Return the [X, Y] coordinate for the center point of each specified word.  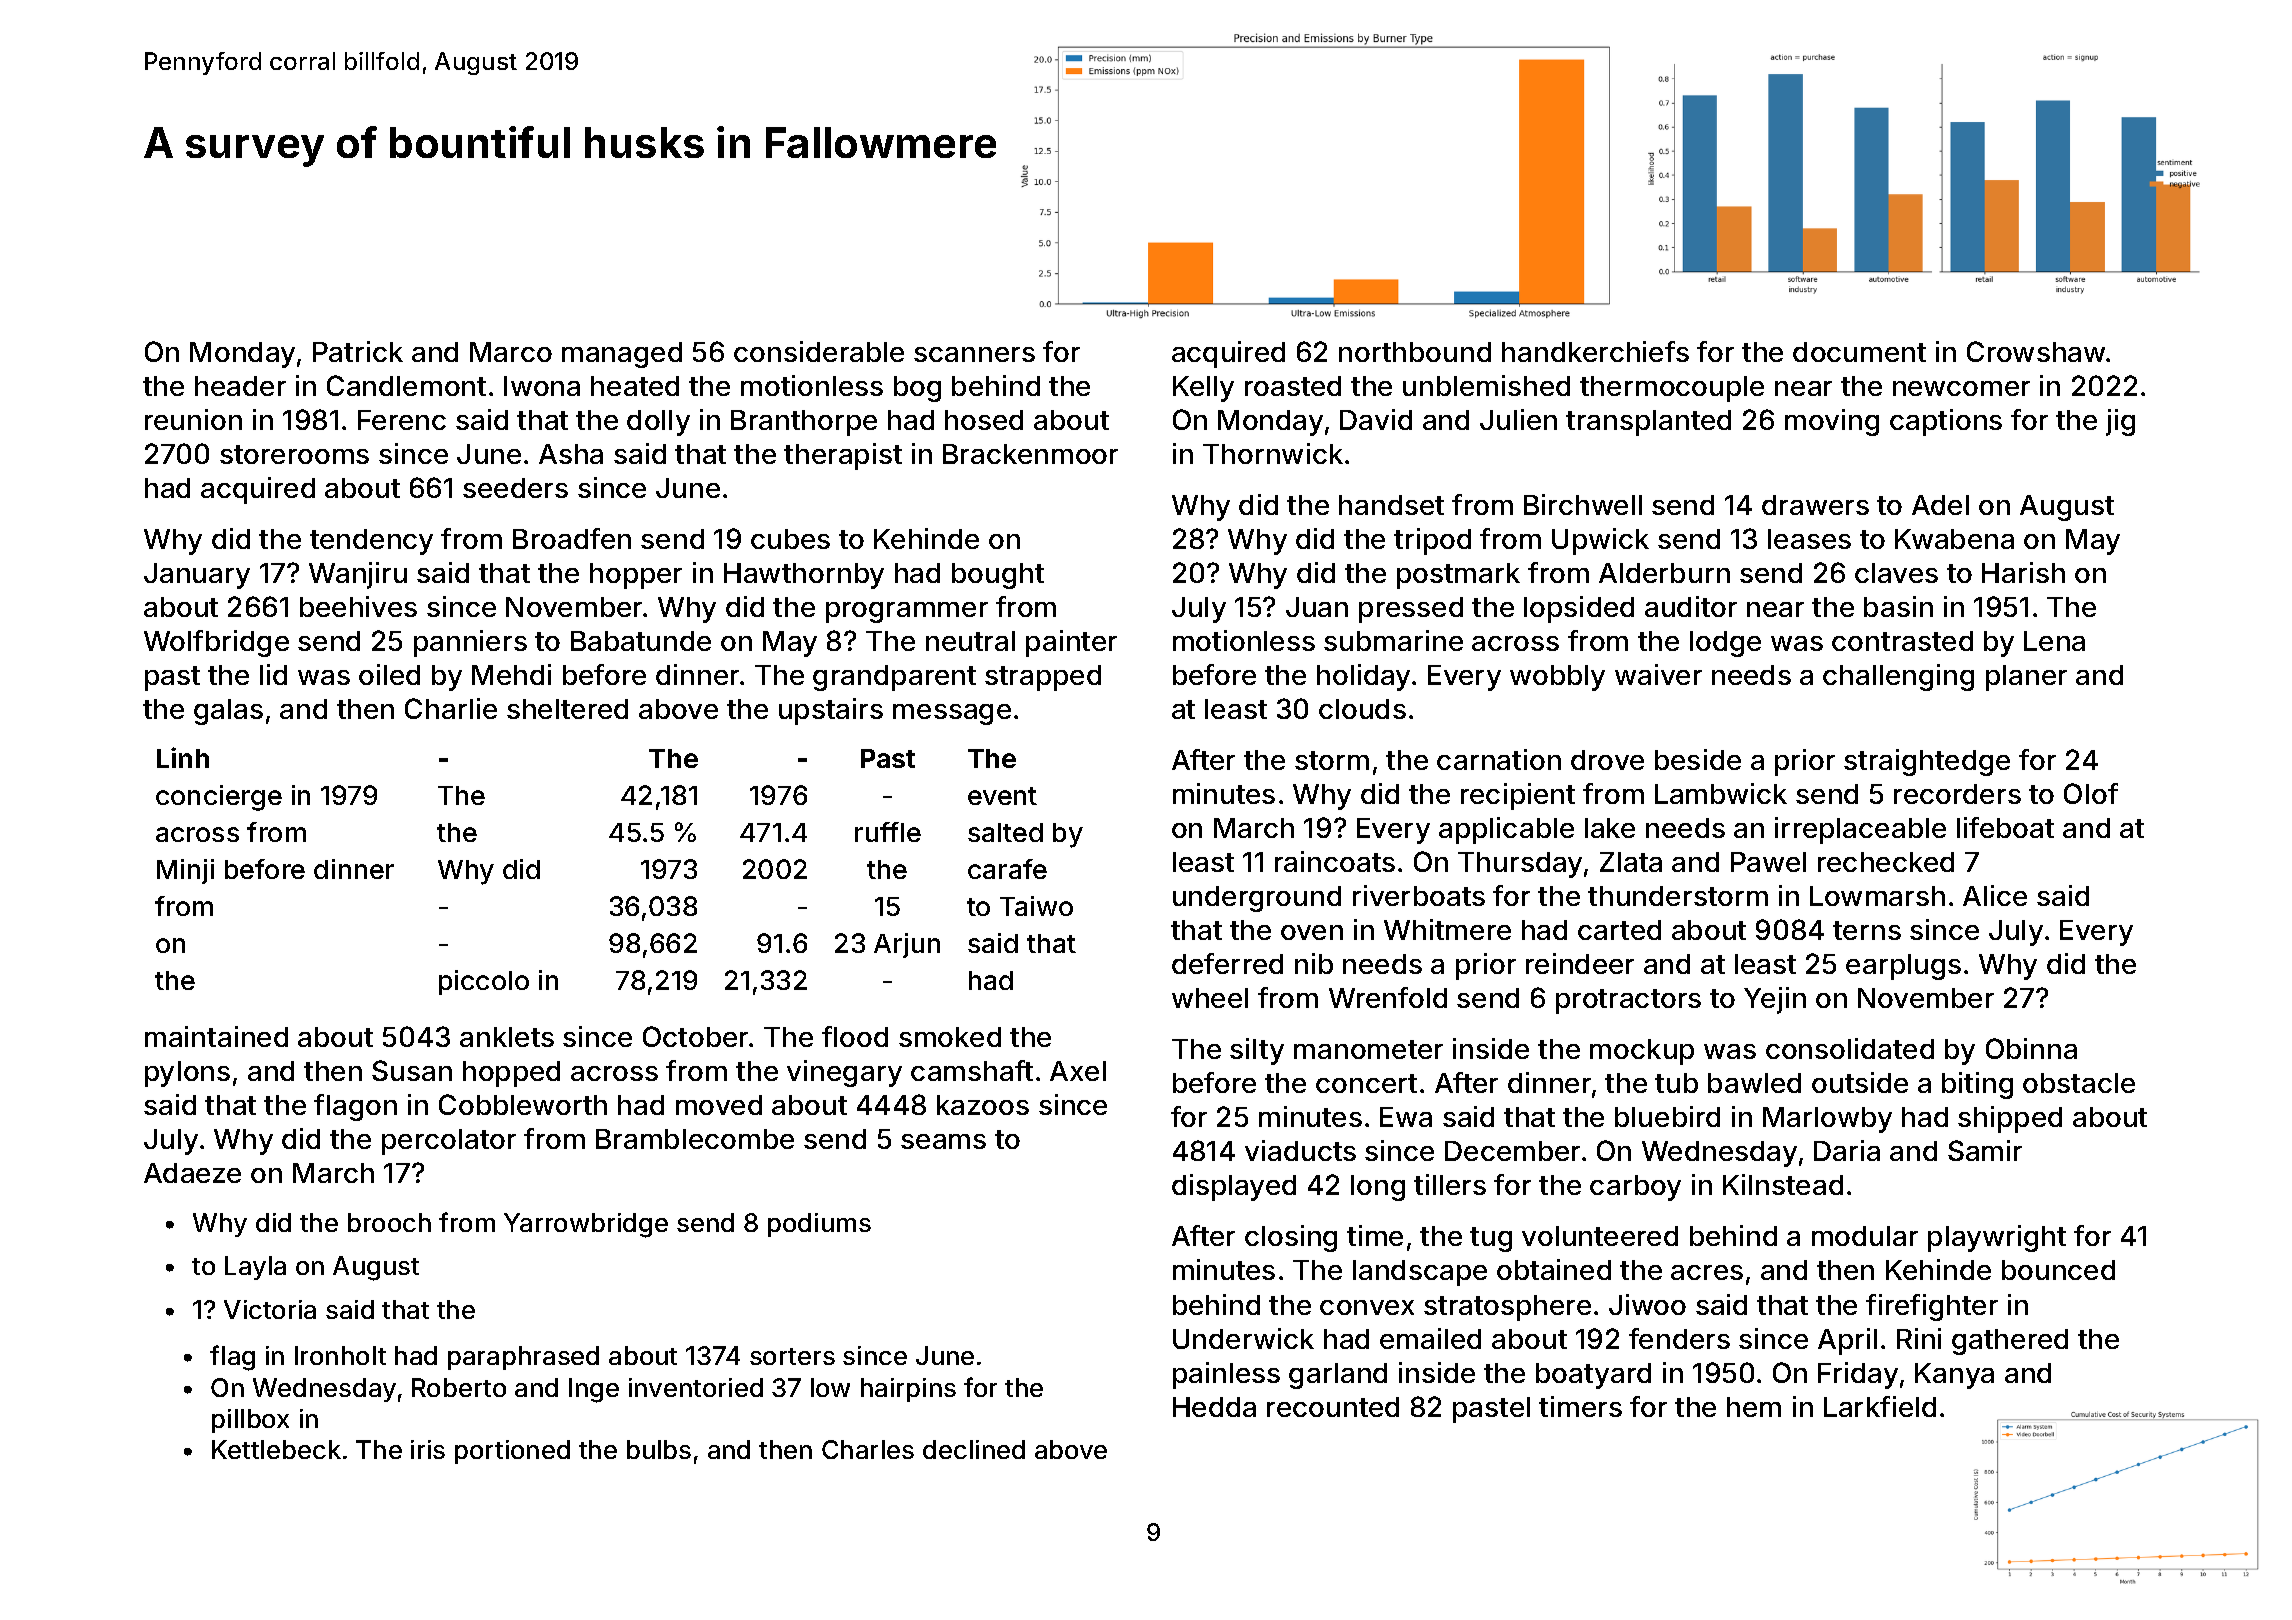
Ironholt [340, 1355]
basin [1898, 606]
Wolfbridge [216, 643]
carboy [1635, 1188]
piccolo [484, 982]
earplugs [1903, 967]
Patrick [358, 351]
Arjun [907, 945]
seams [943, 1141]
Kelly [1203, 389]
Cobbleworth [523, 1104]
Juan [1317, 607]
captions [1946, 422]
